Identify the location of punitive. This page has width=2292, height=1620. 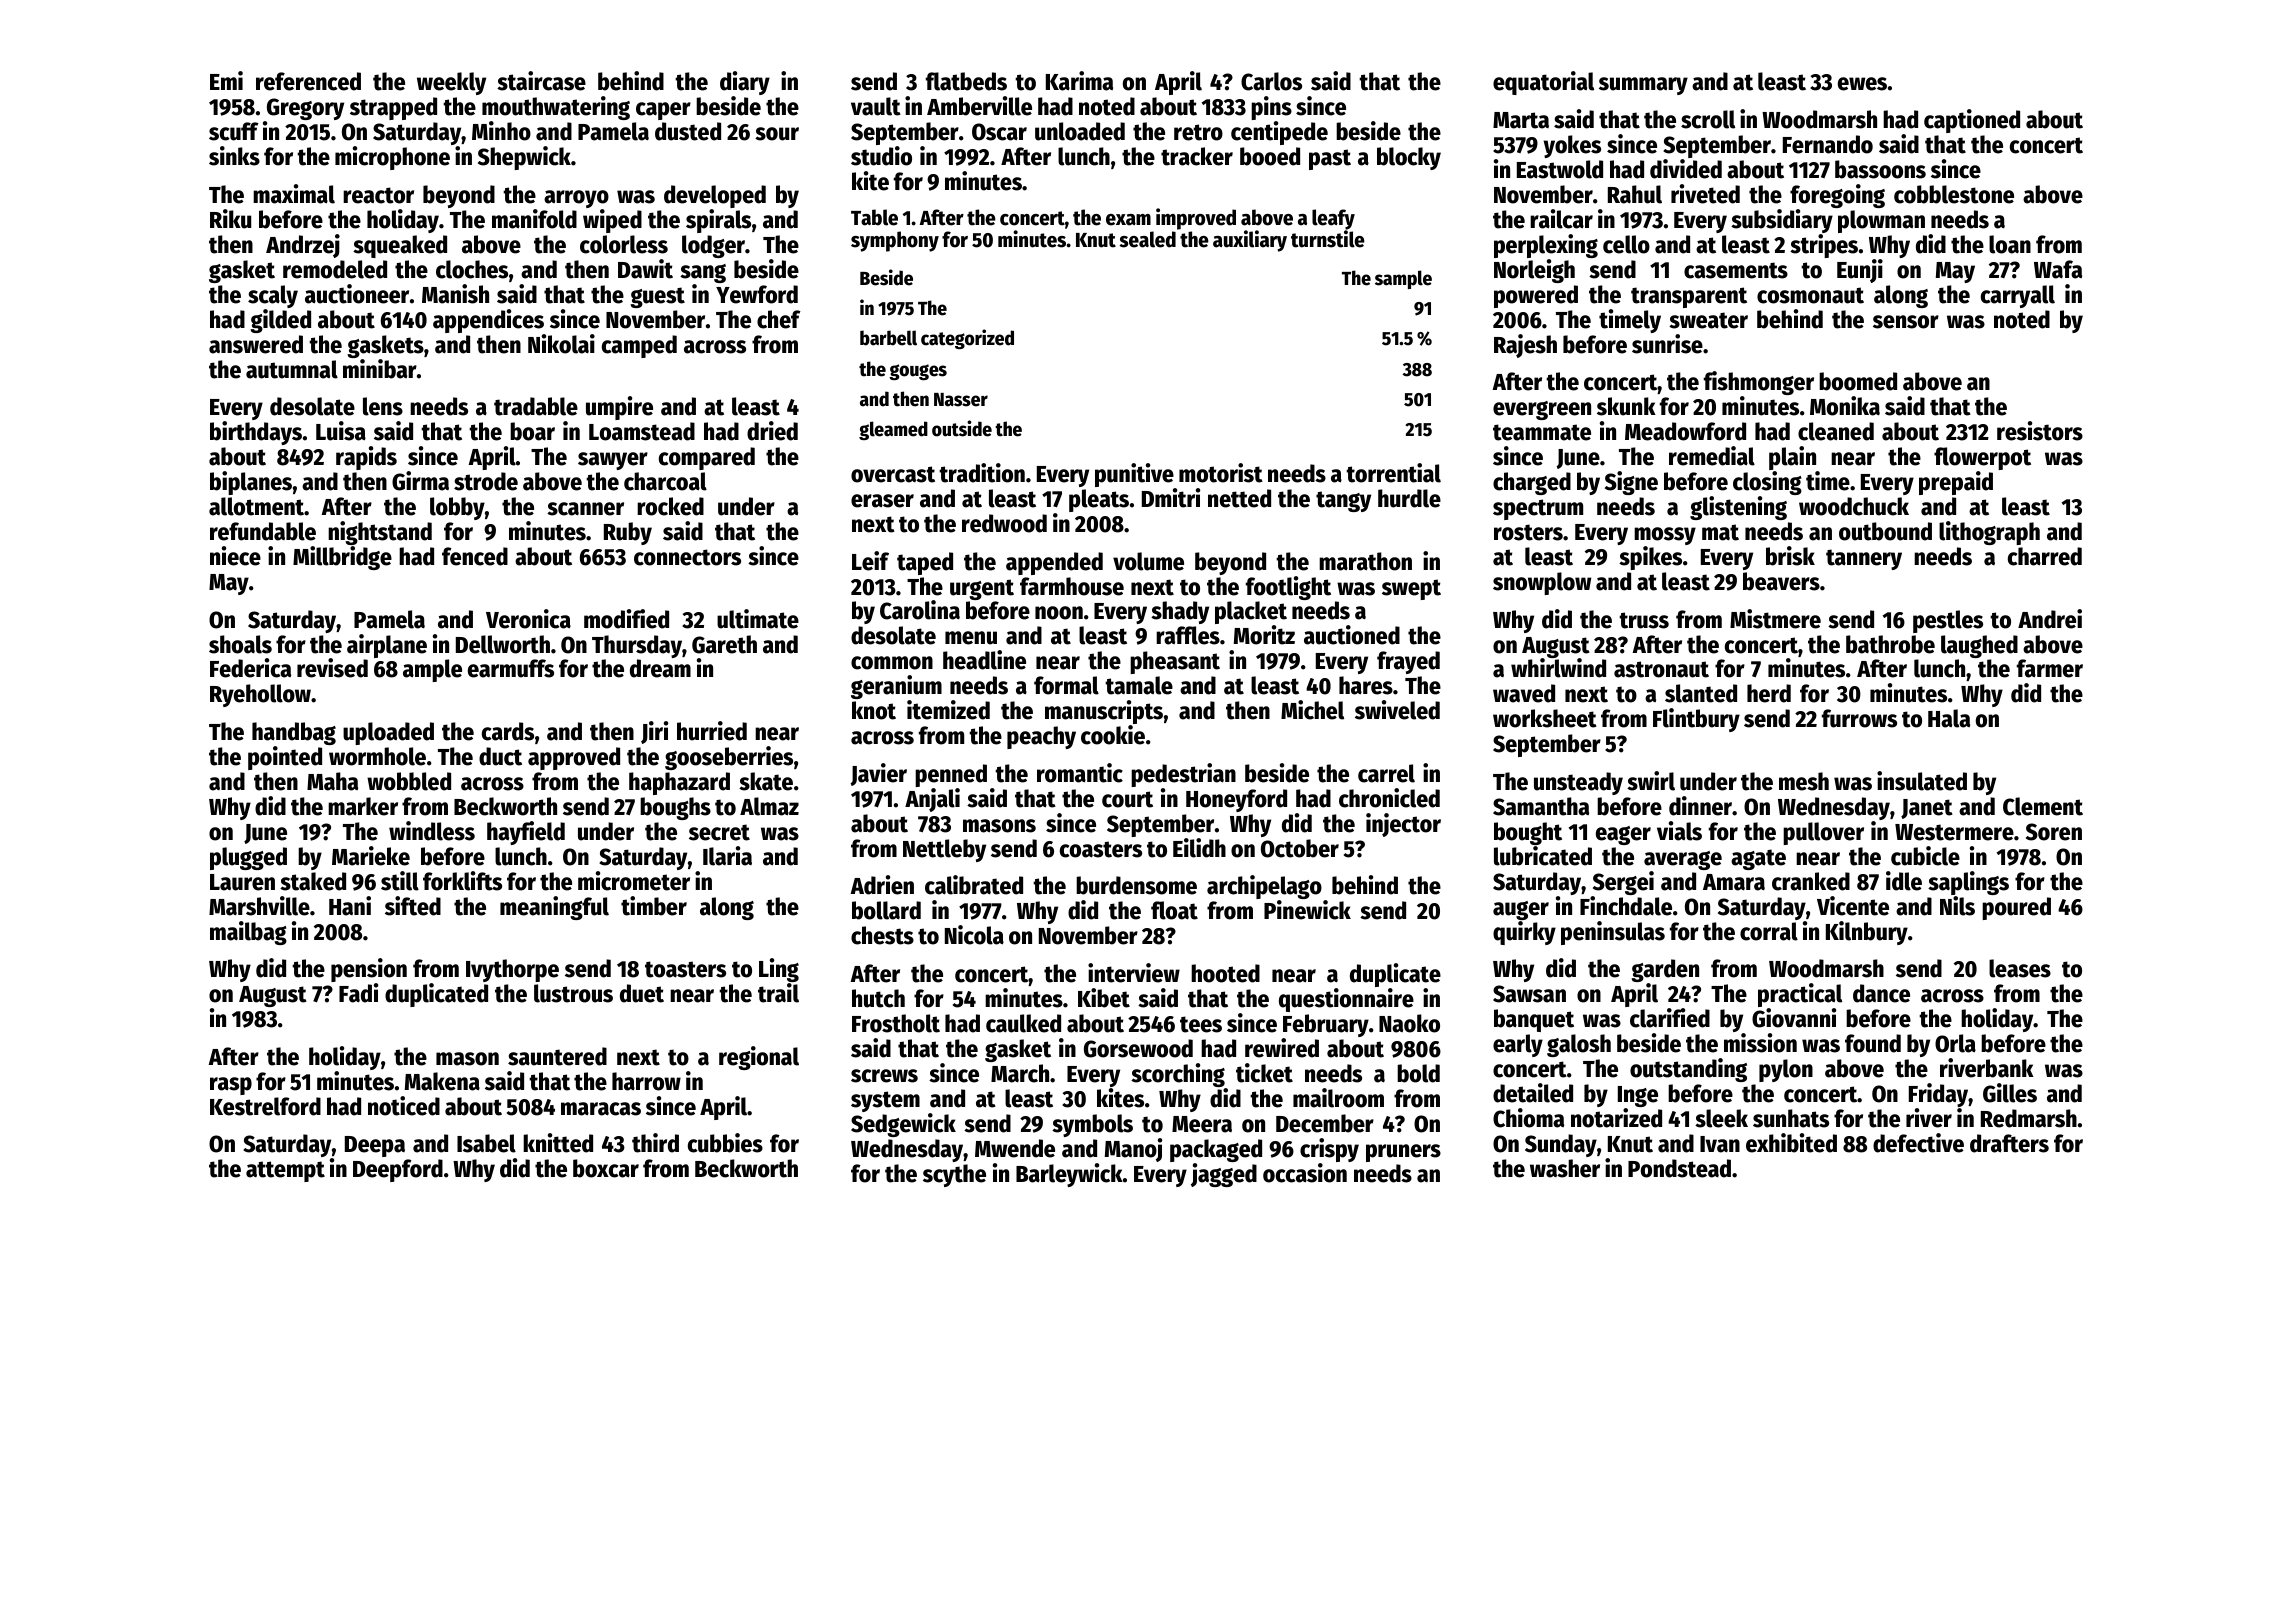
(1134, 475).
